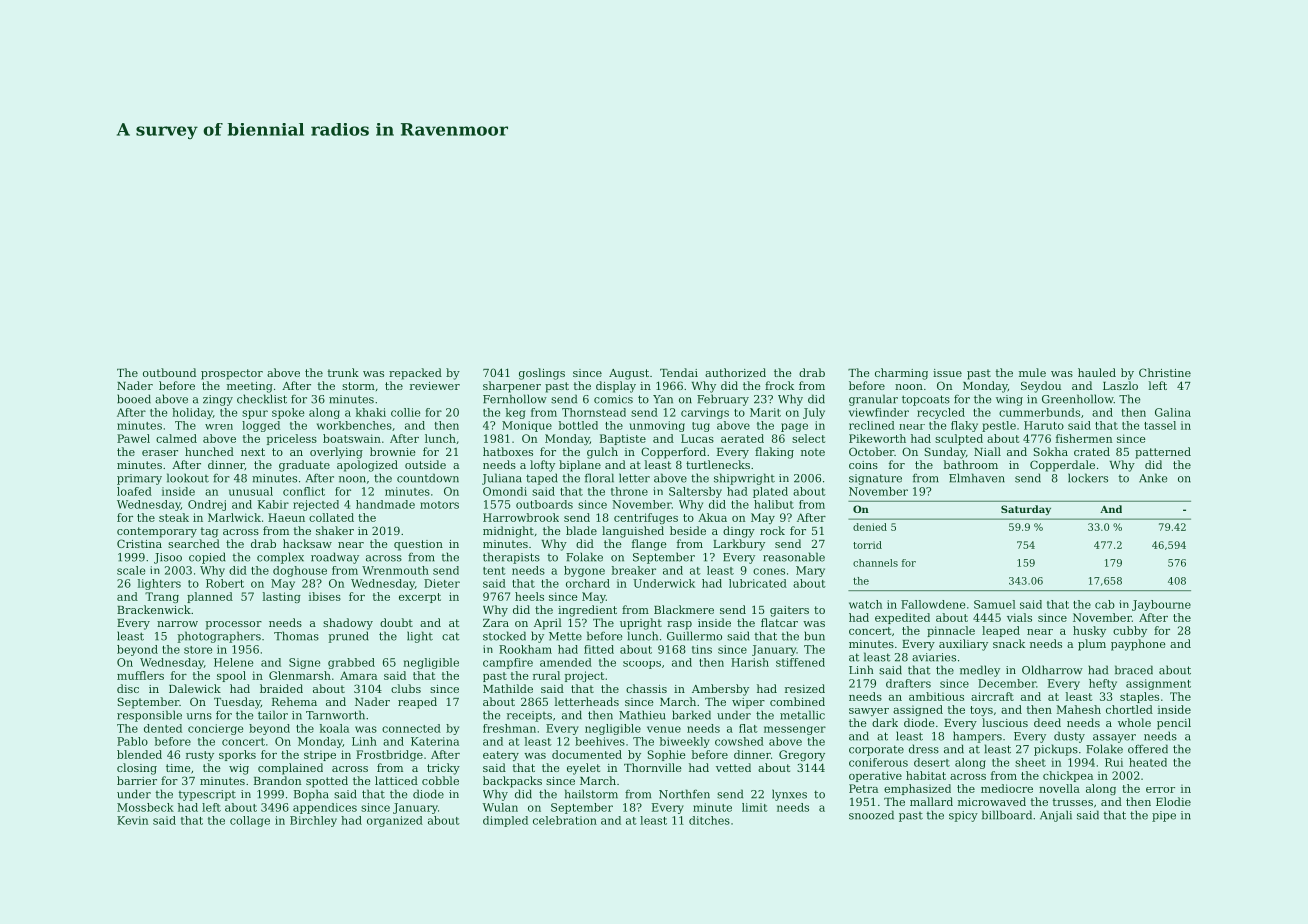 The height and width of the screenshot is (924, 1308). What do you see at coordinates (546, 675) in the screenshot?
I see `rural` at bounding box center [546, 675].
